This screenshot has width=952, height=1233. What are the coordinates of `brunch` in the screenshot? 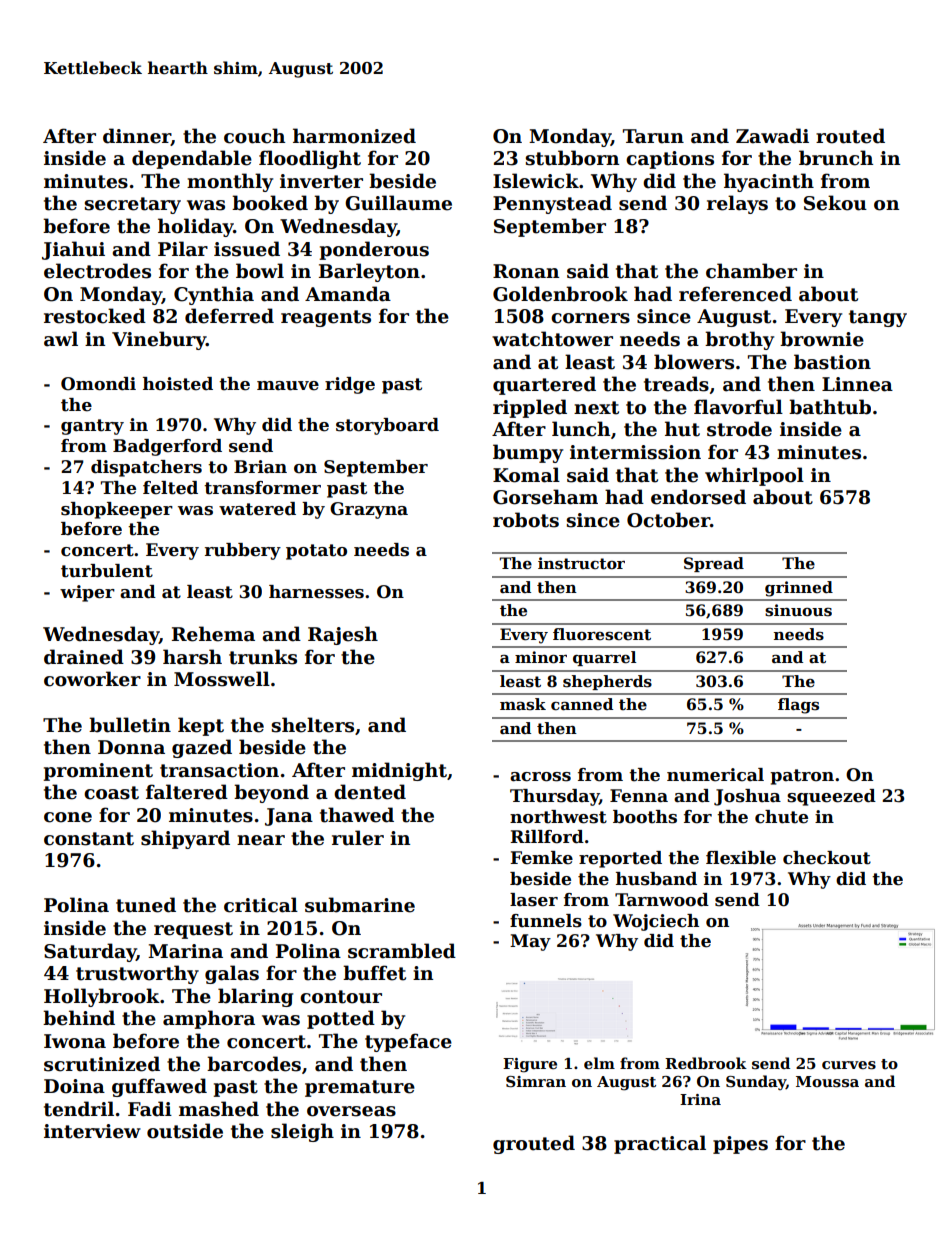 It's located at (836, 158).
